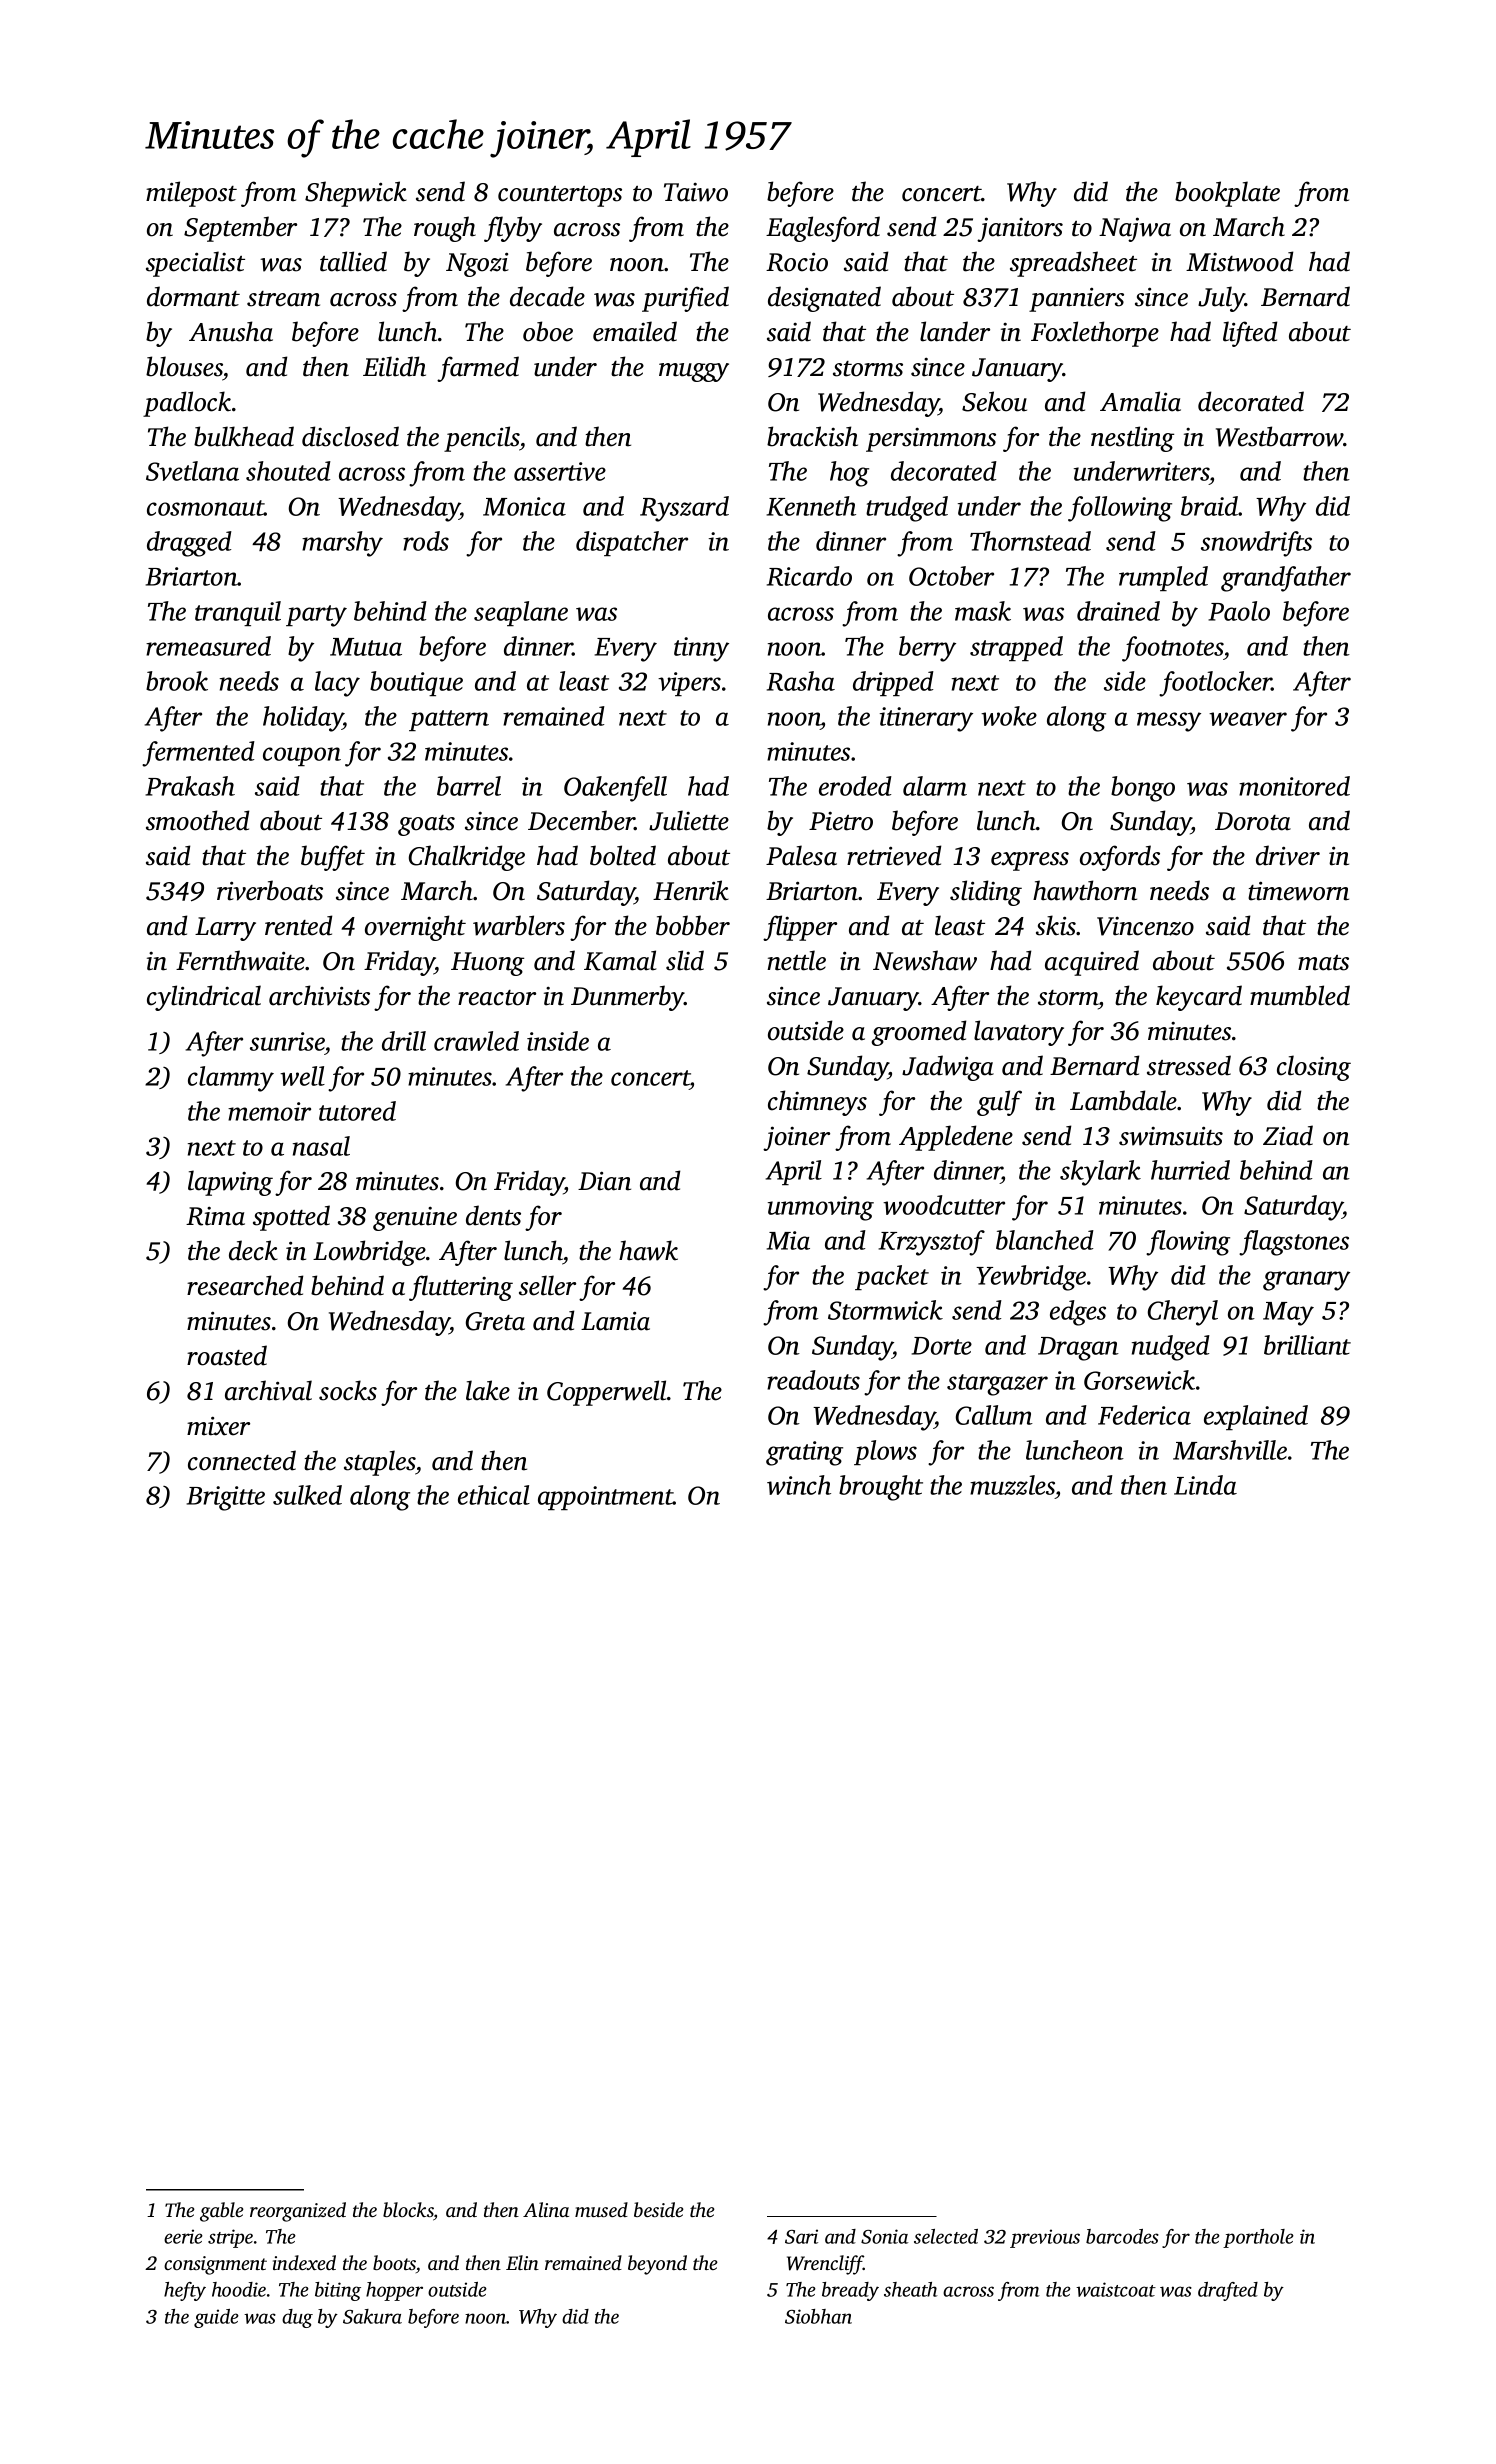  I want to click on appointment, so click(605, 1498).
